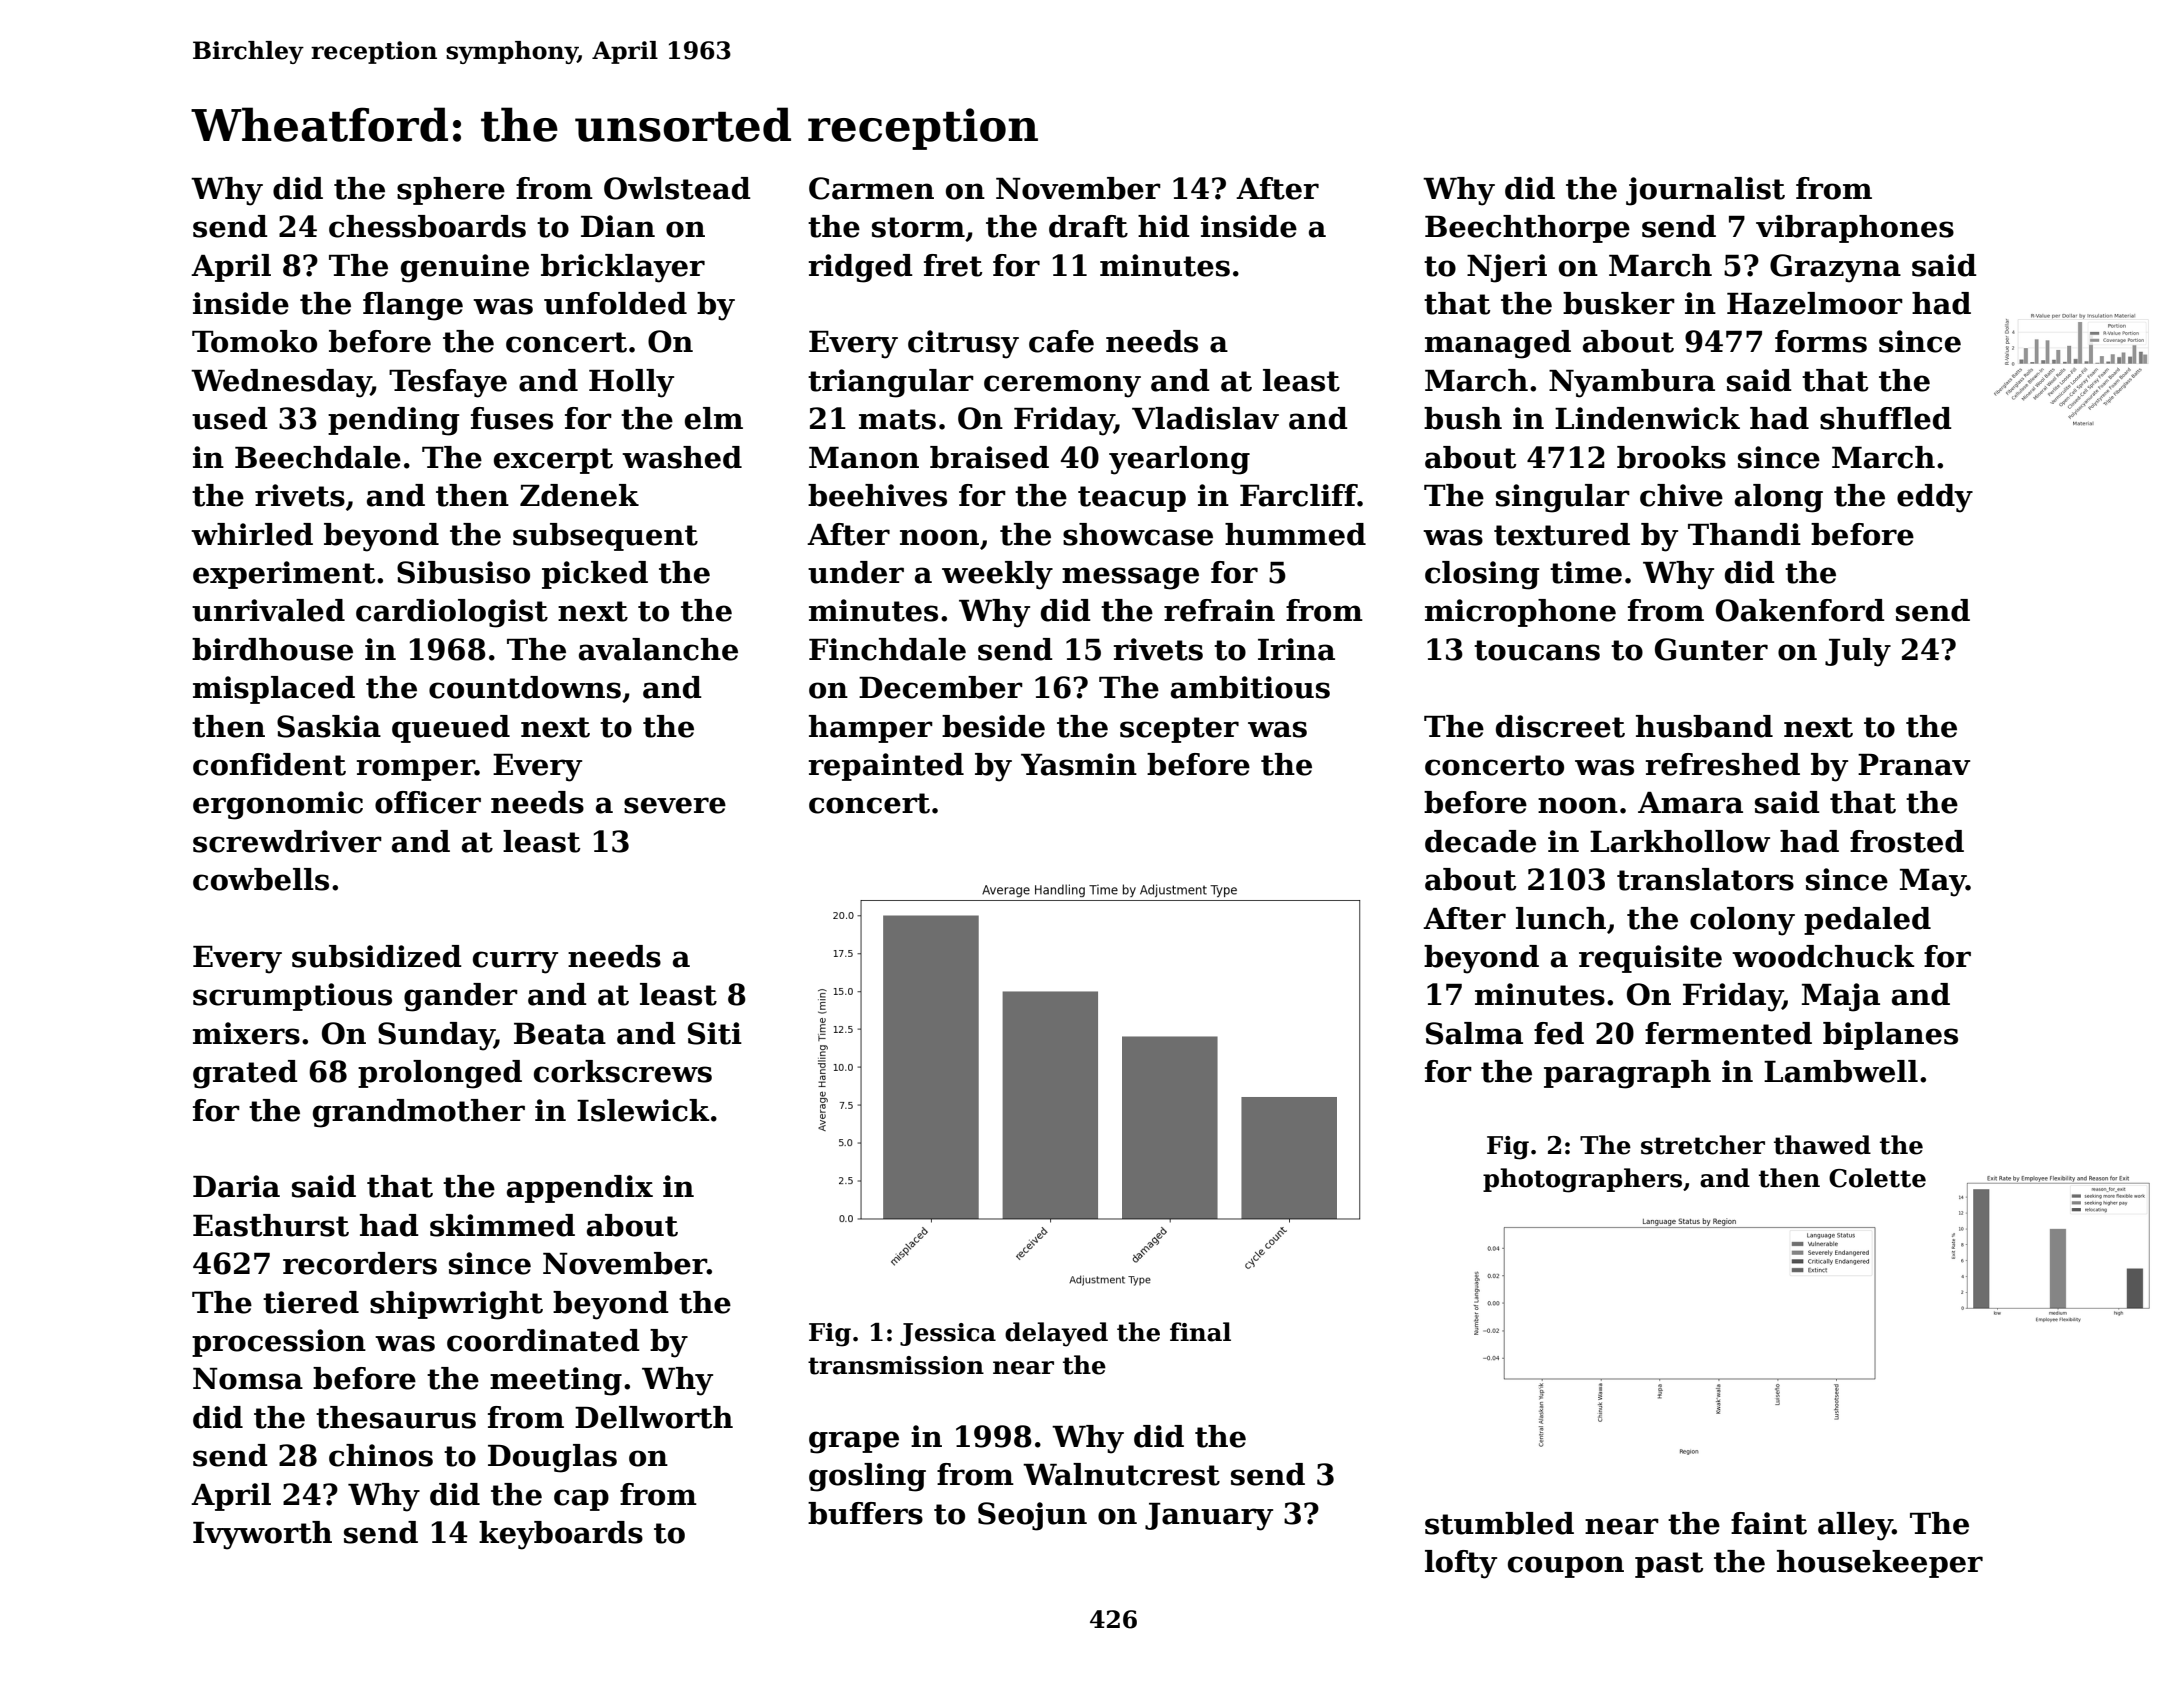  I want to click on Vladislav, so click(1205, 418).
